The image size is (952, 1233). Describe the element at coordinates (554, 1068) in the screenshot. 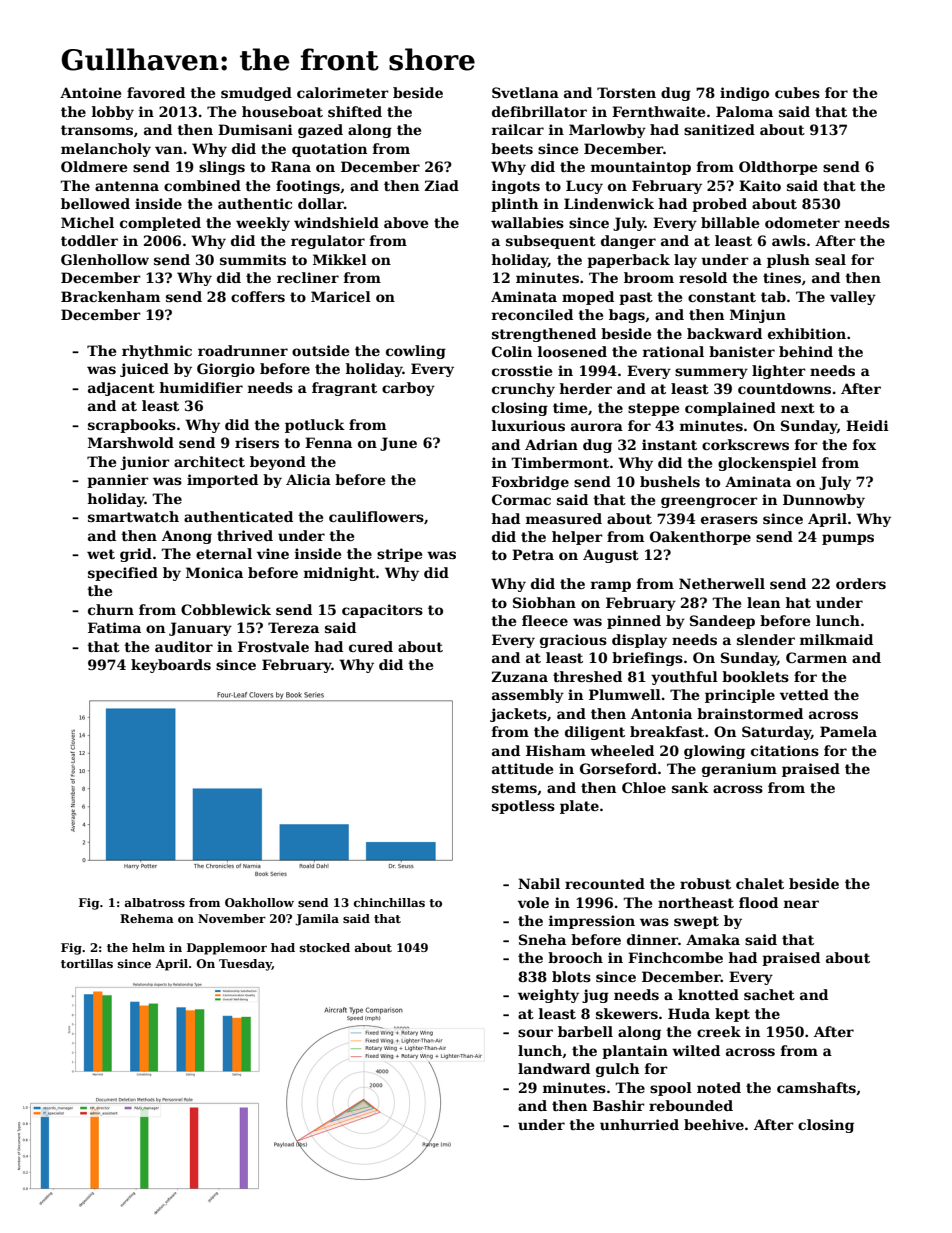

I see `landward` at that location.
